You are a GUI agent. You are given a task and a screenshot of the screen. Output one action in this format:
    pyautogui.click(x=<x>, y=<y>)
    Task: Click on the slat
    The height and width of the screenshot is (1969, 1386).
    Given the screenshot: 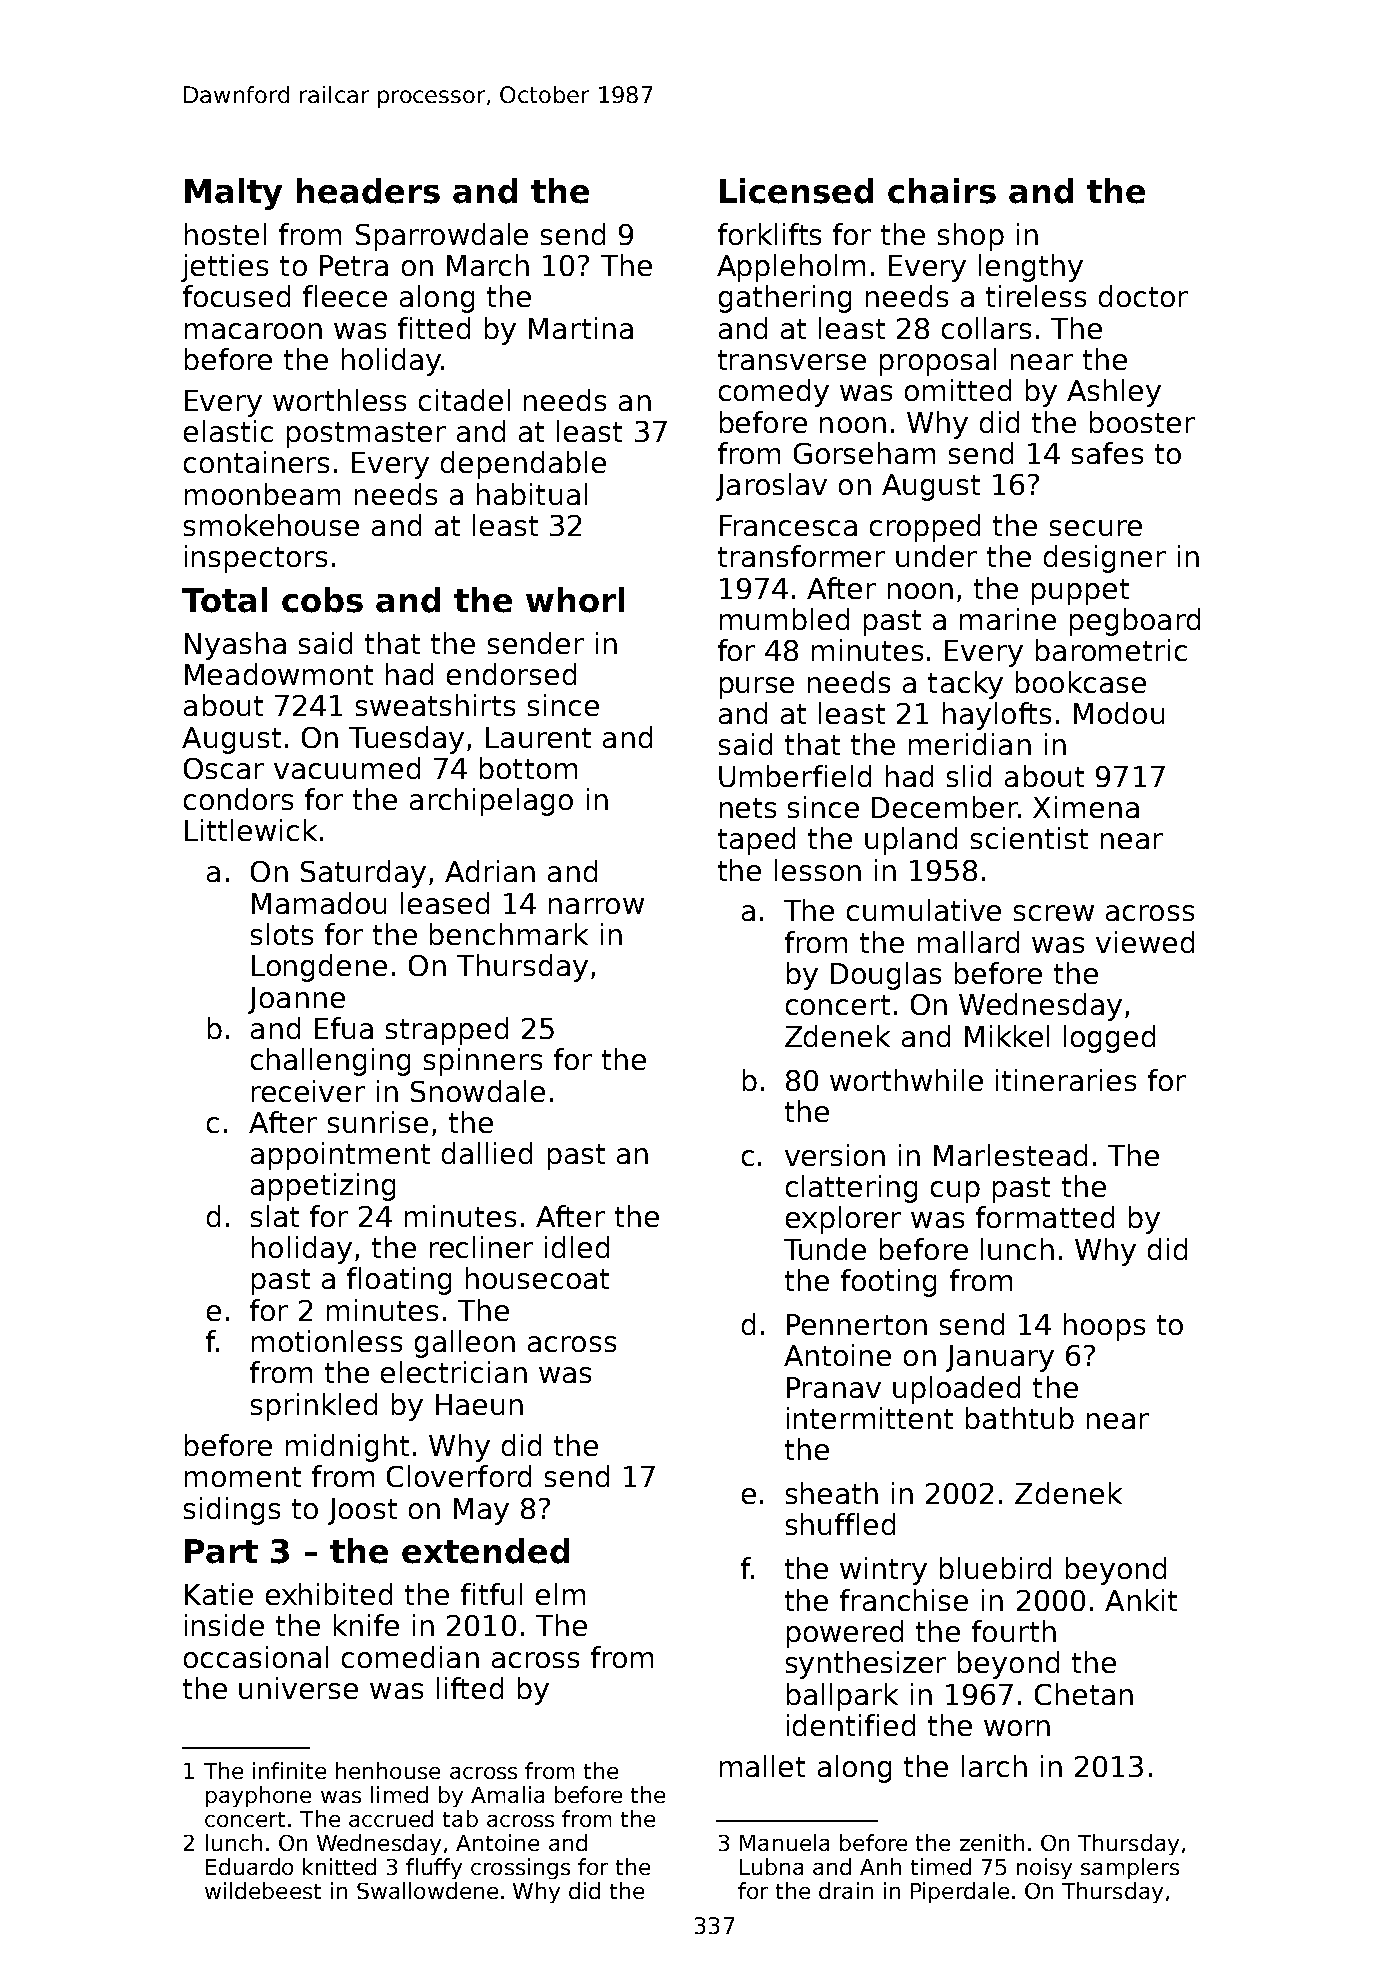 What is the action you would take?
    pyautogui.click(x=275, y=1216)
